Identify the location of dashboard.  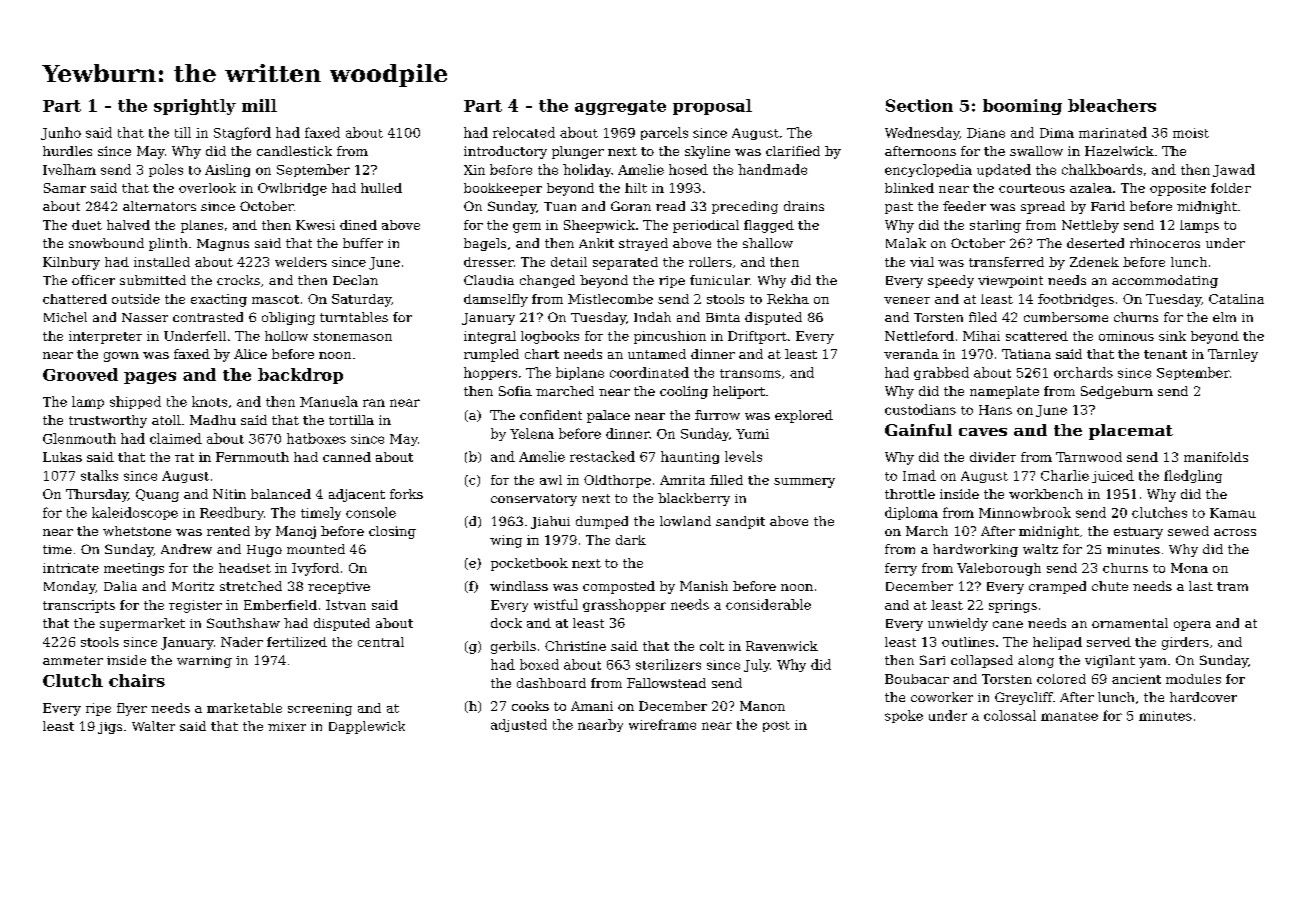
(551, 683).
